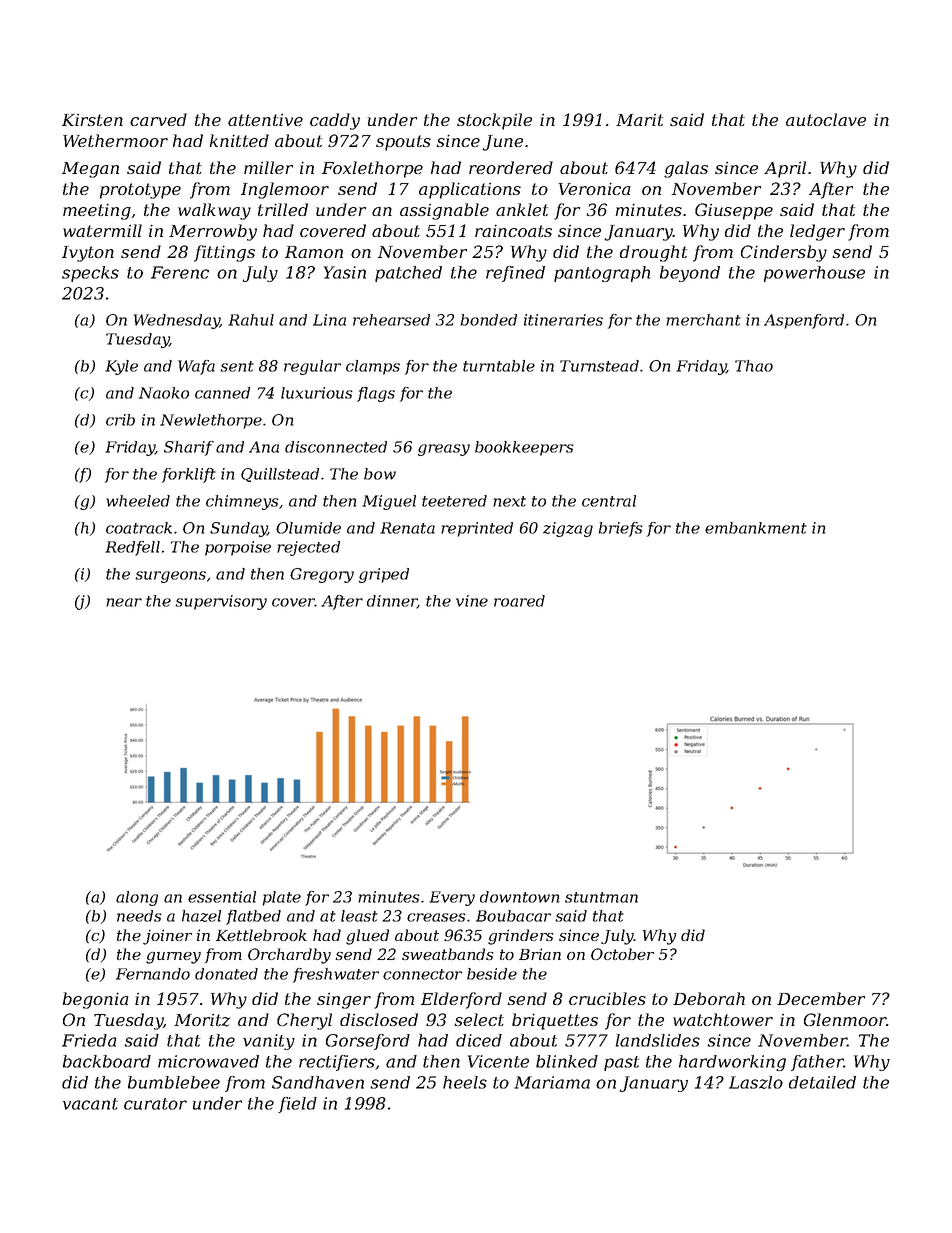  Describe the element at coordinates (826, 119) in the image. I see `autoclave` at that location.
